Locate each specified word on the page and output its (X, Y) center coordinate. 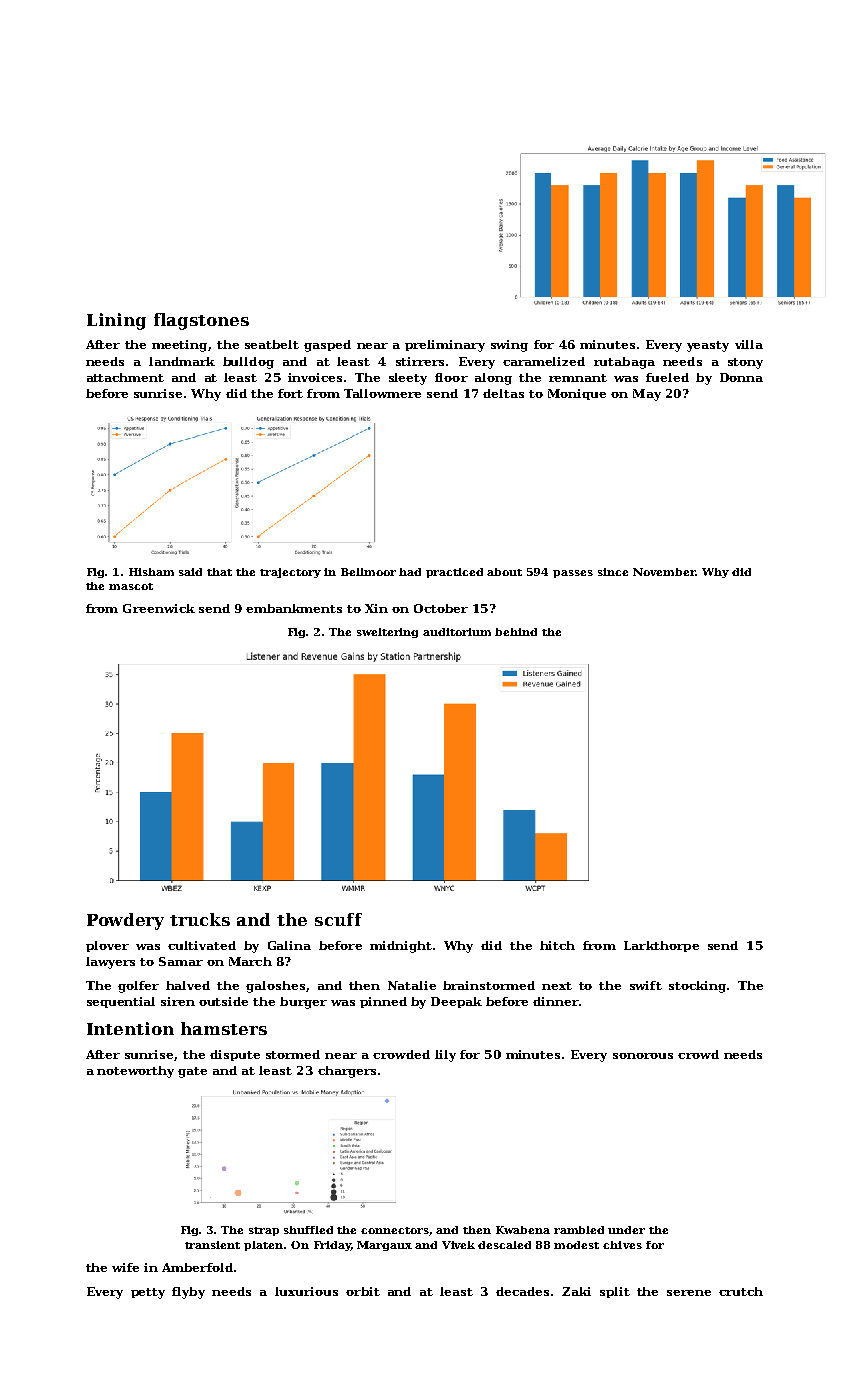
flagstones (201, 321)
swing (509, 346)
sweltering (387, 633)
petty (148, 1293)
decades (522, 1291)
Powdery (125, 921)
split (615, 1292)
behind (516, 632)
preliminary (445, 346)
